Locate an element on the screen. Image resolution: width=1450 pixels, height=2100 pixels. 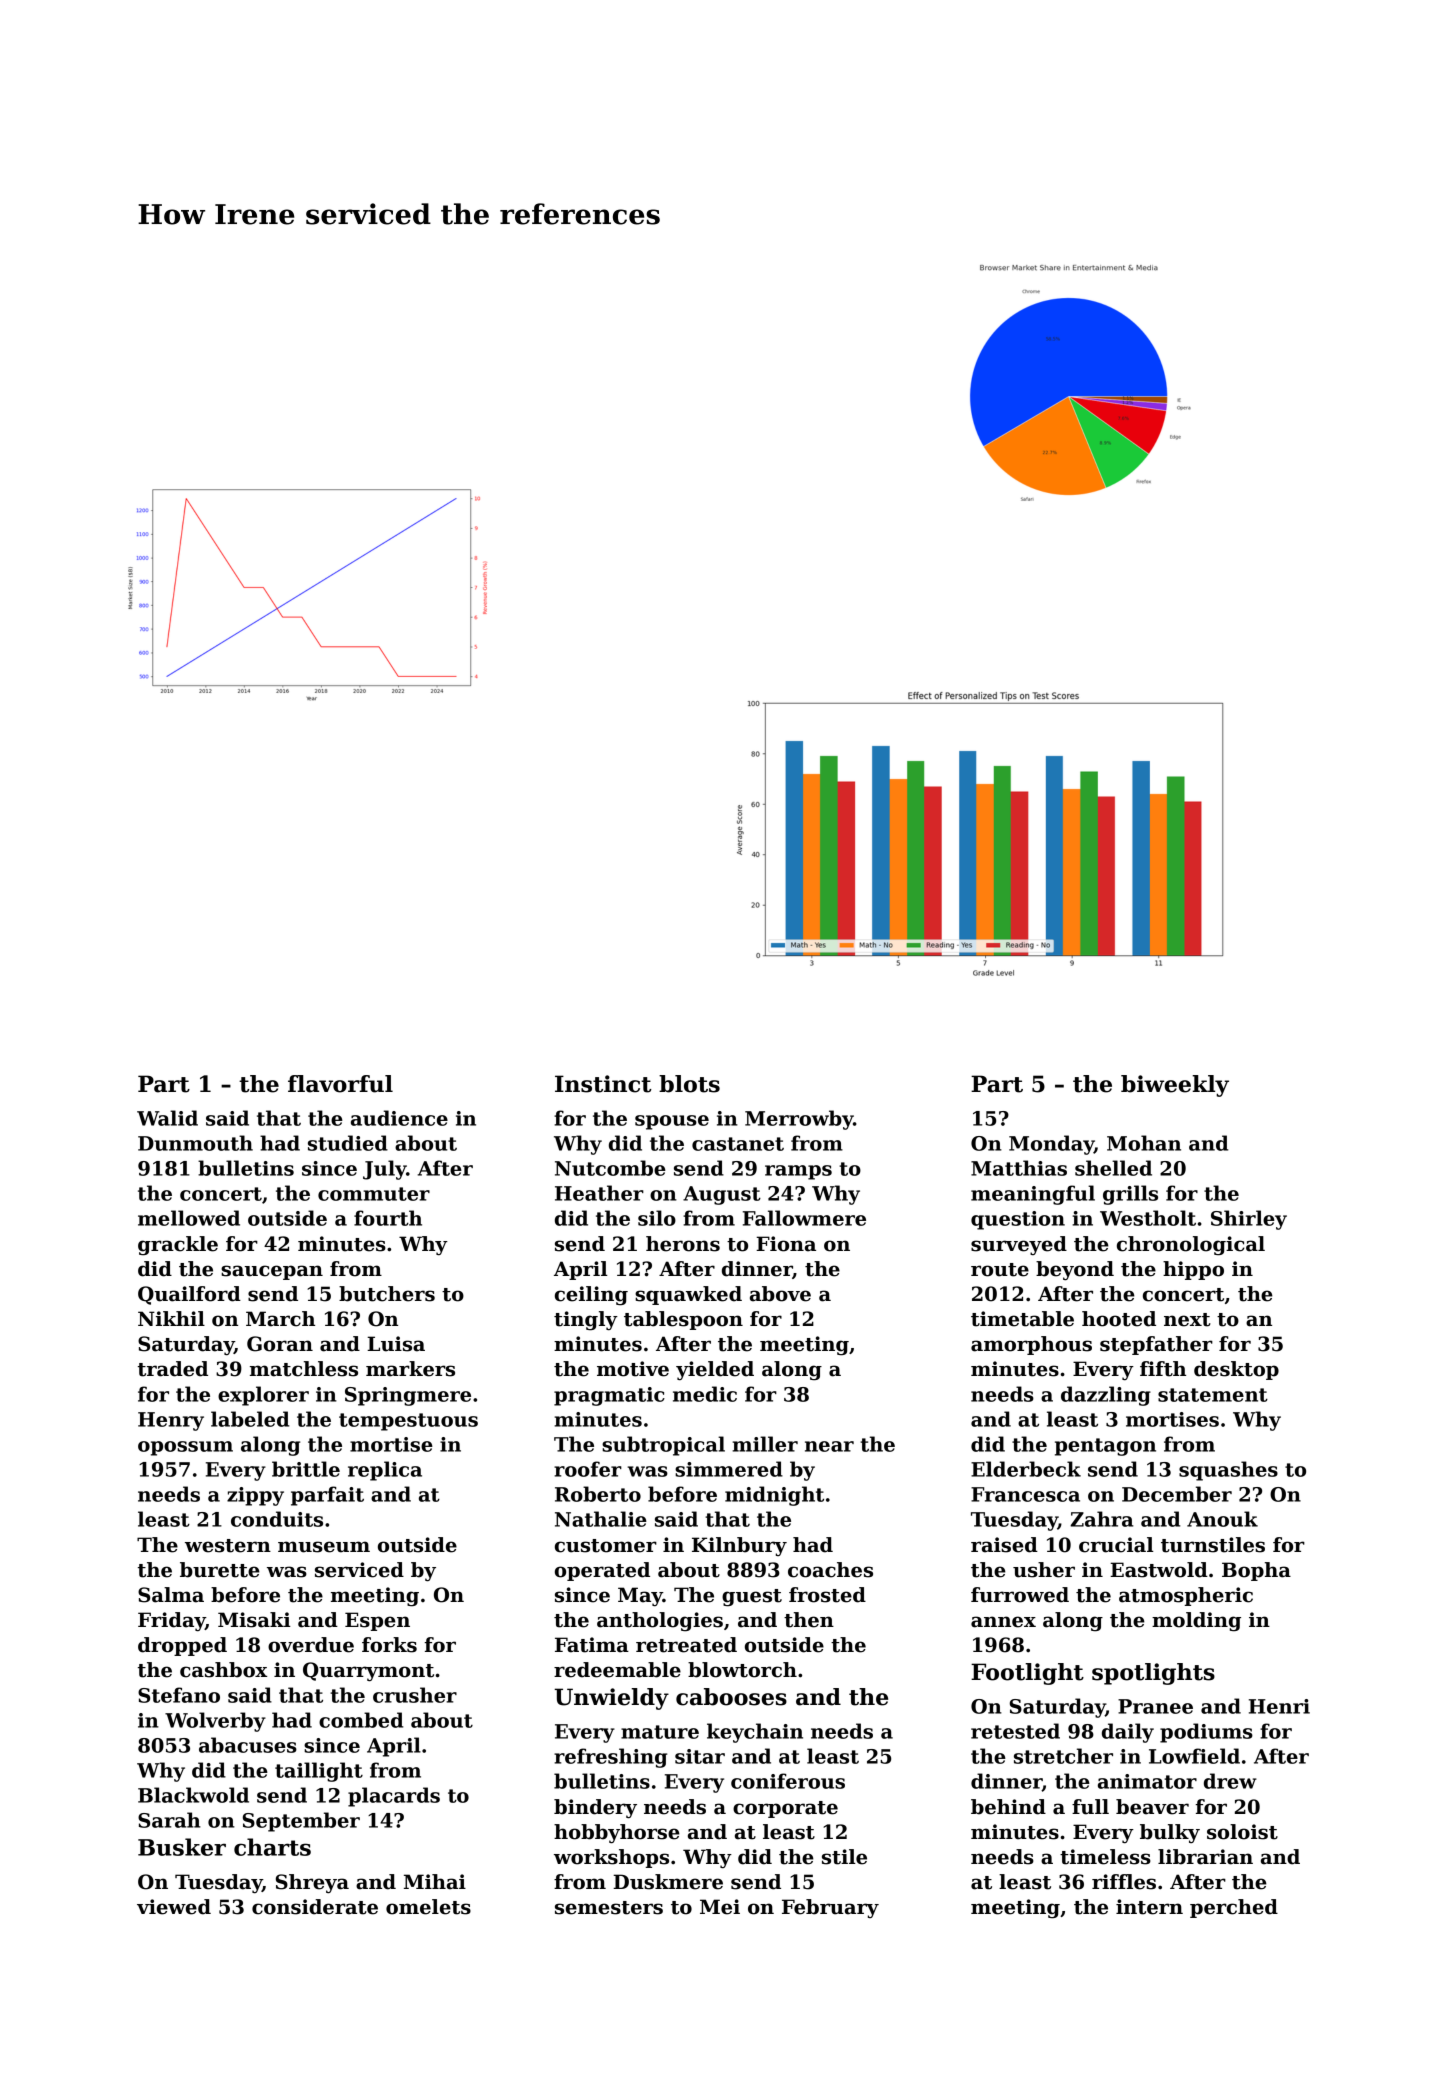
flavorful is located at coordinates (340, 1084).
